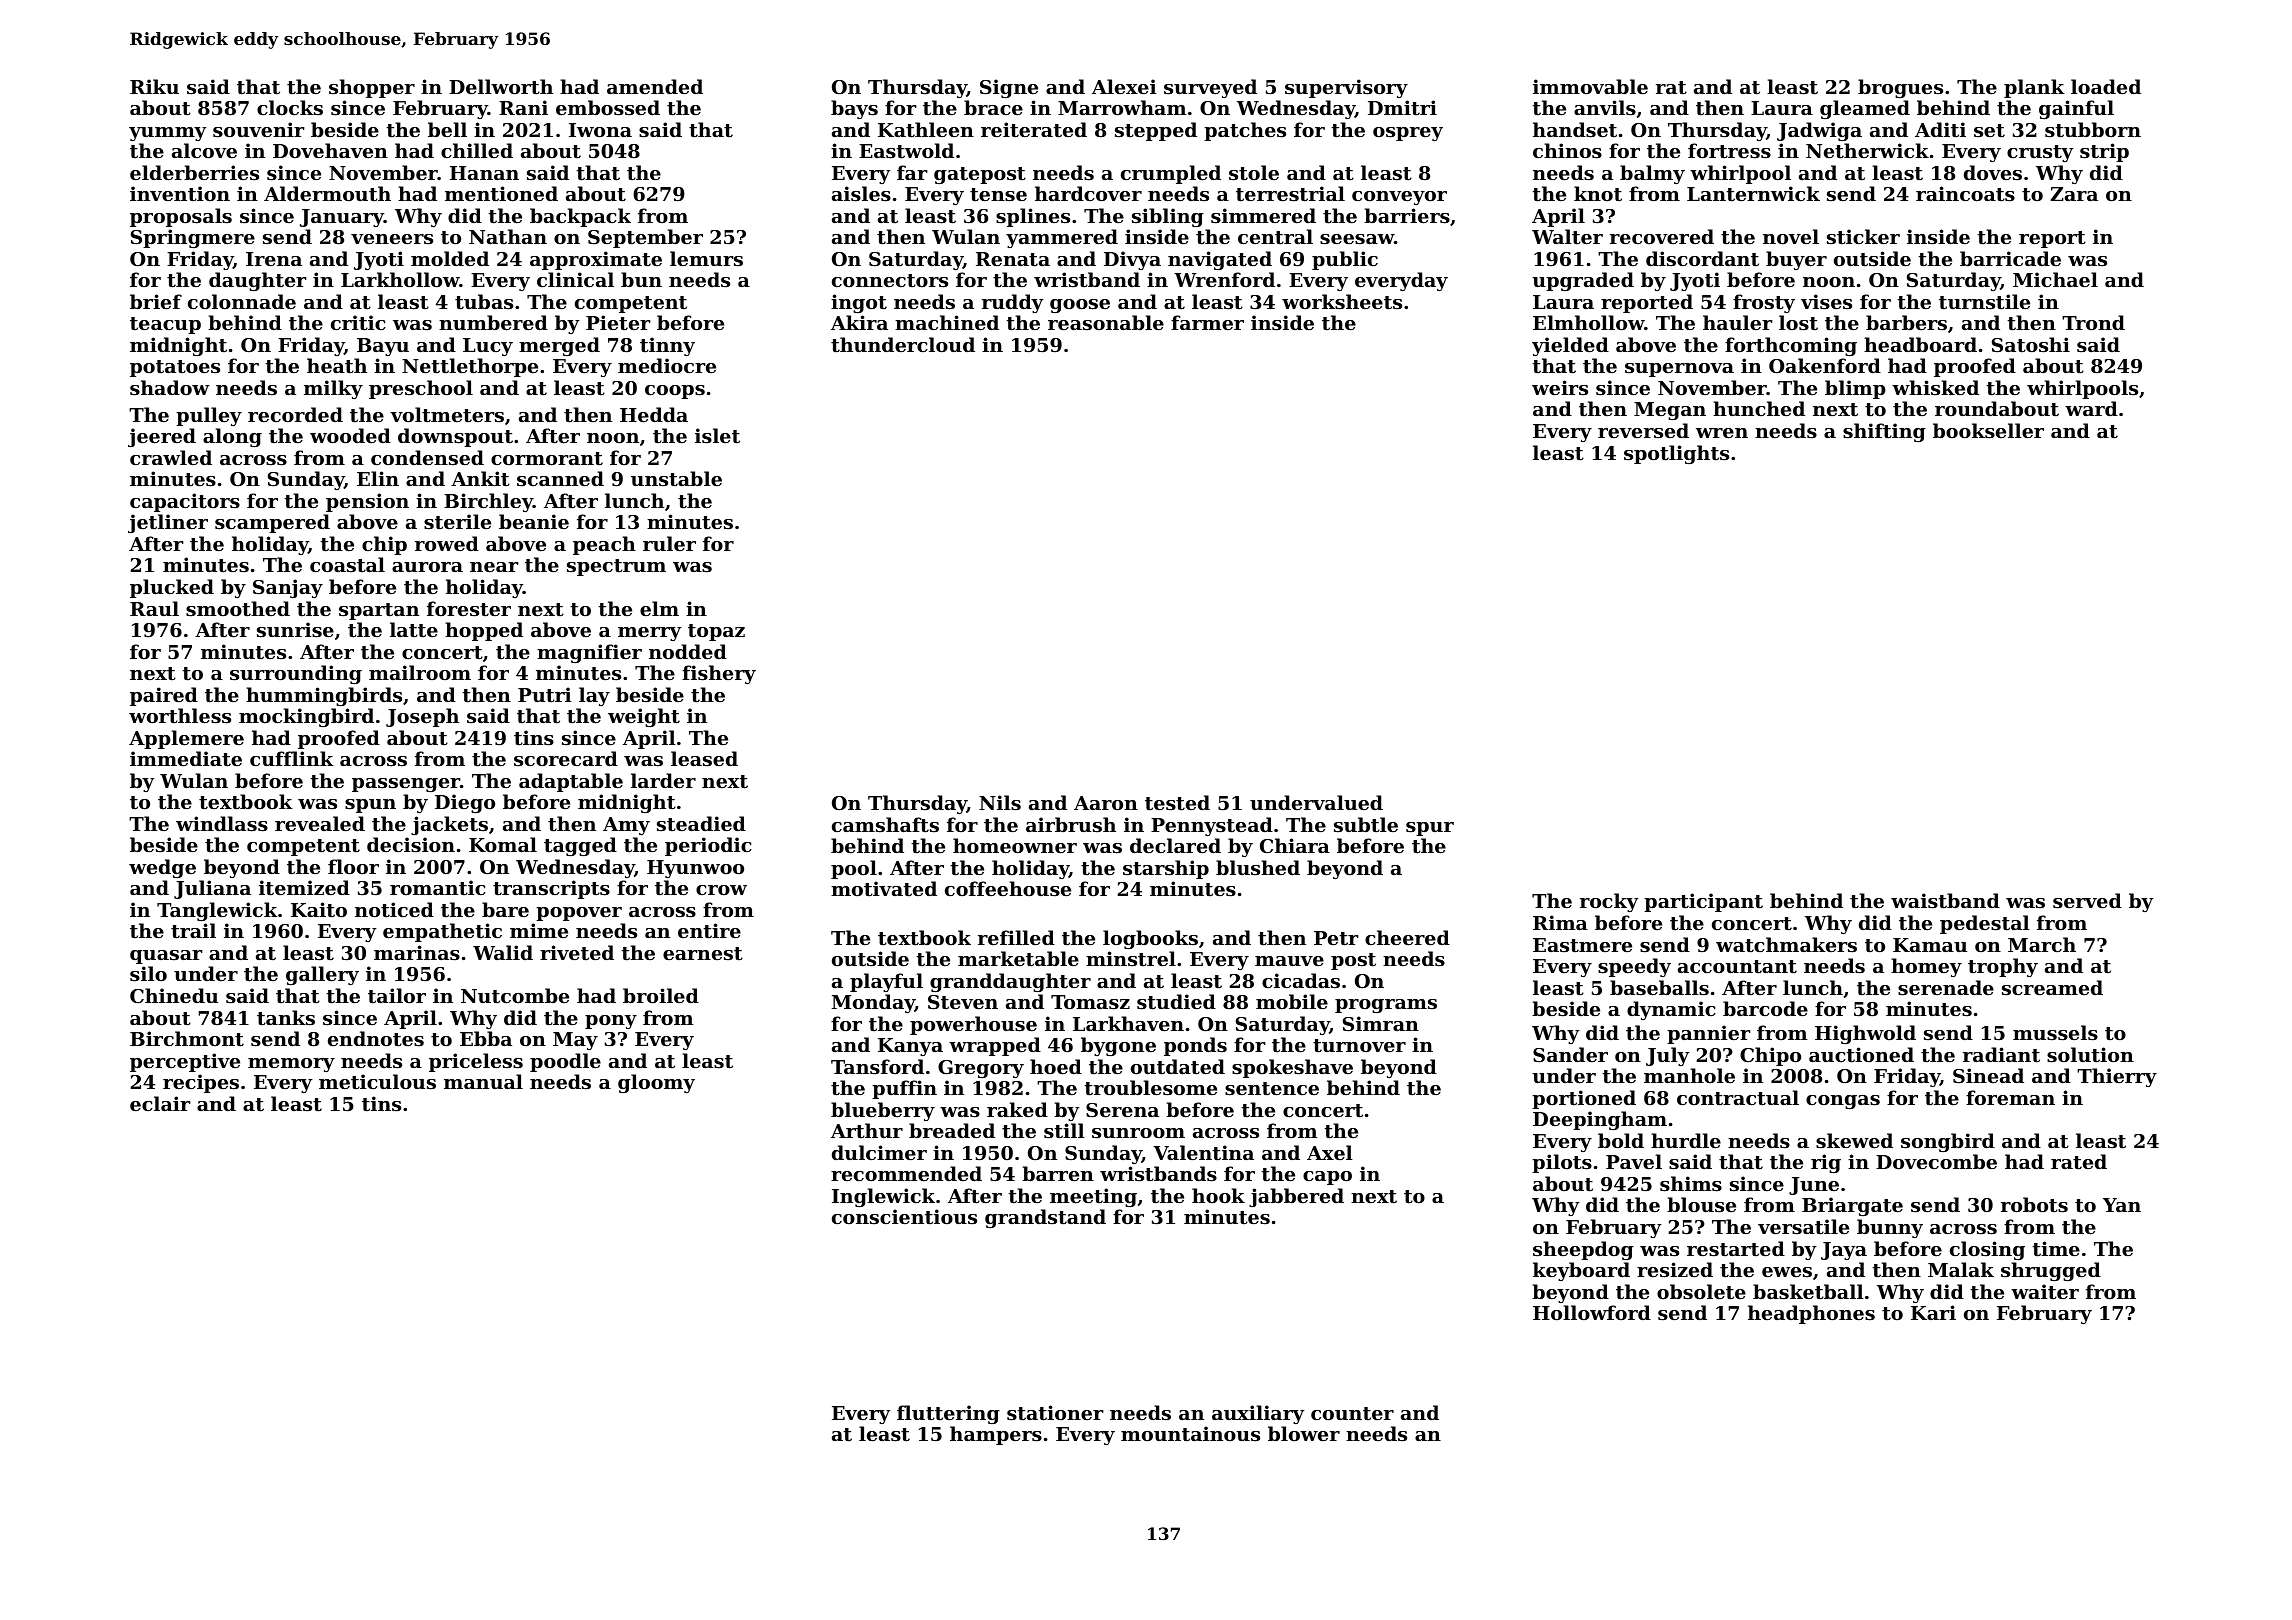 The height and width of the screenshot is (1620, 2292). Describe the element at coordinates (616, 567) in the screenshot. I see `spectrum` at that location.
